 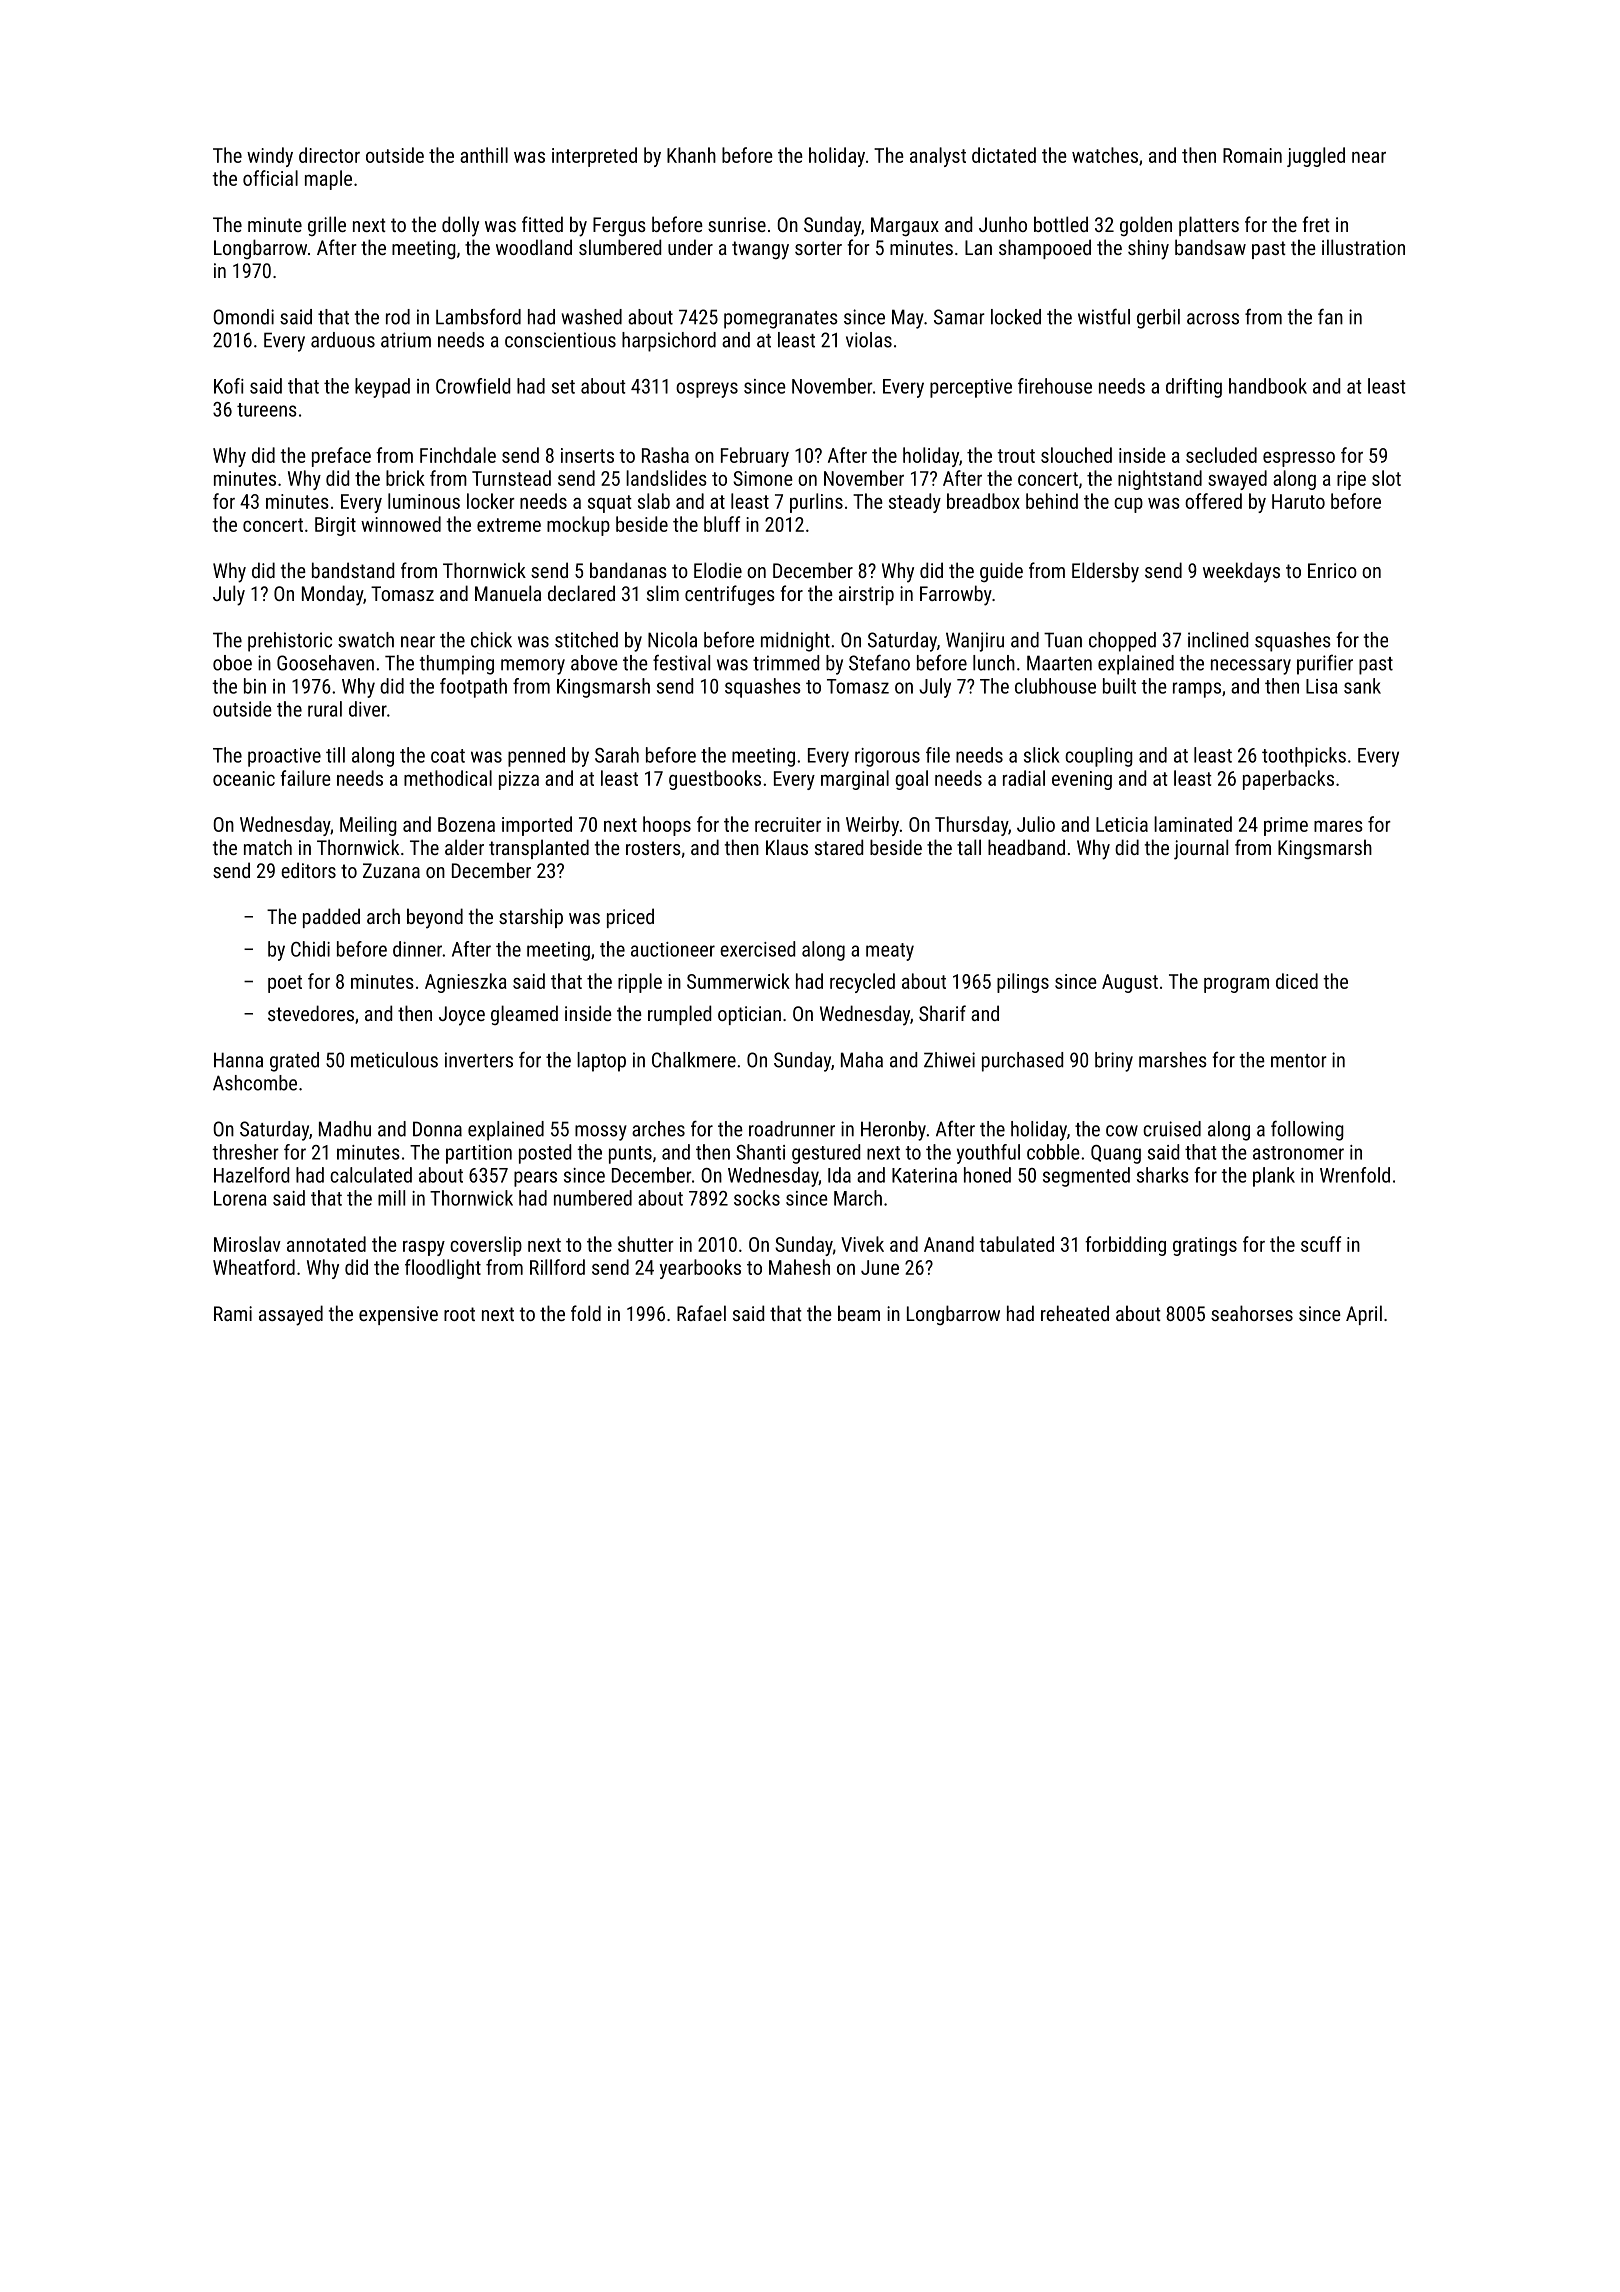 What do you see at coordinates (887, 757) in the image?
I see `rigorous` at bounding box center [887, 757].
